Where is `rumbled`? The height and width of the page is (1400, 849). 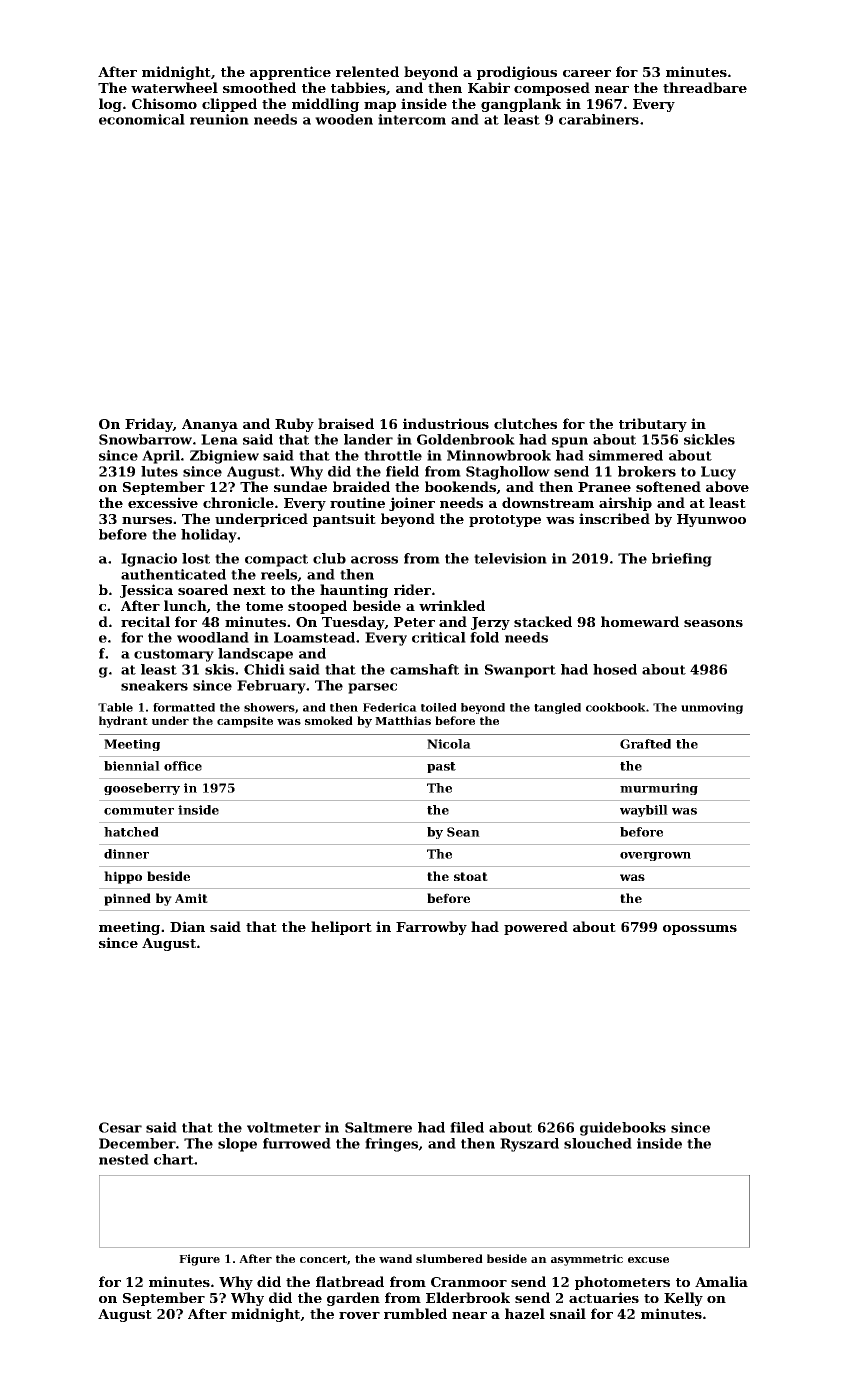 rumbled is located at coordinates (415, 1313).
